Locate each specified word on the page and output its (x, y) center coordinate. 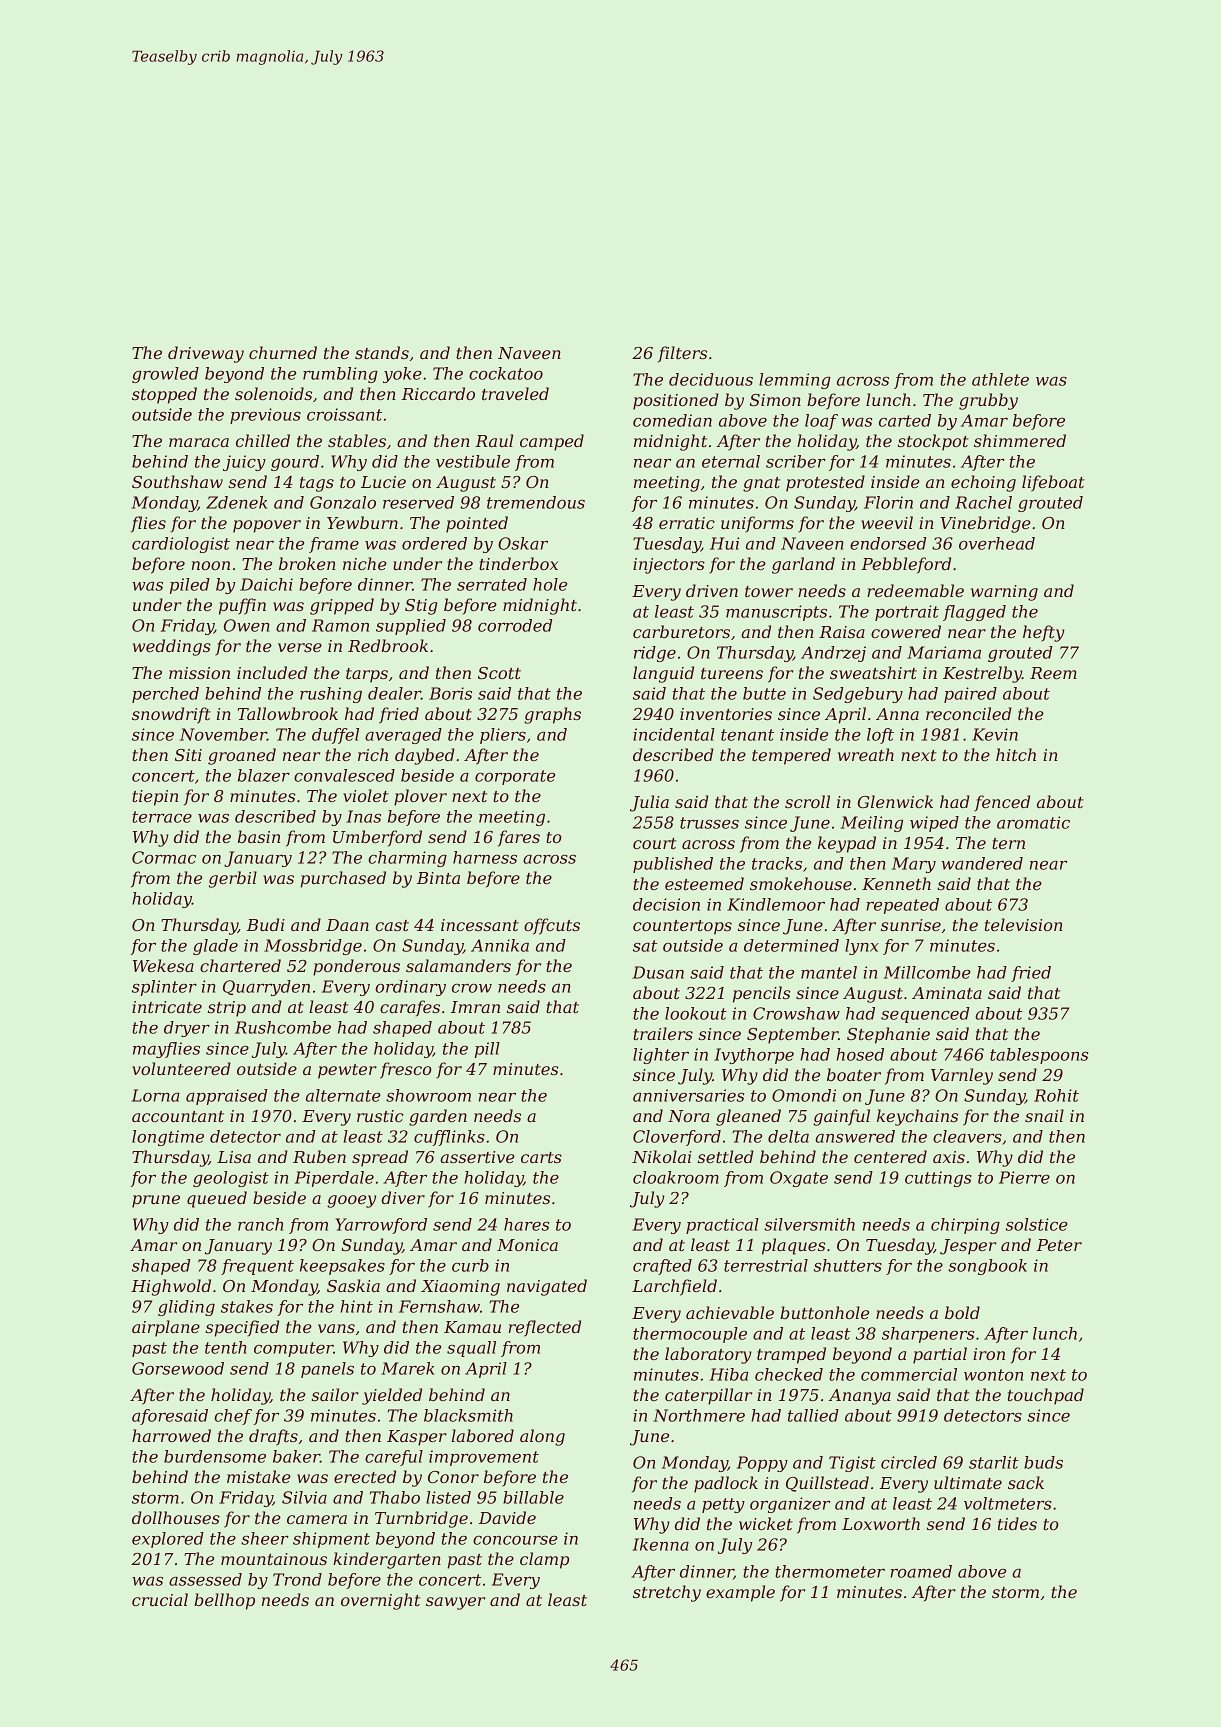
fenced (1002, 803)
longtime (168, 1138)
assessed (205, 1579)
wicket (766, 1523)
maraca (199, 442)
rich (373, 754)
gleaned (748, 1117)
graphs (552, 715)
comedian (672, 420)
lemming (795, 381)
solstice (1037, 1224)
